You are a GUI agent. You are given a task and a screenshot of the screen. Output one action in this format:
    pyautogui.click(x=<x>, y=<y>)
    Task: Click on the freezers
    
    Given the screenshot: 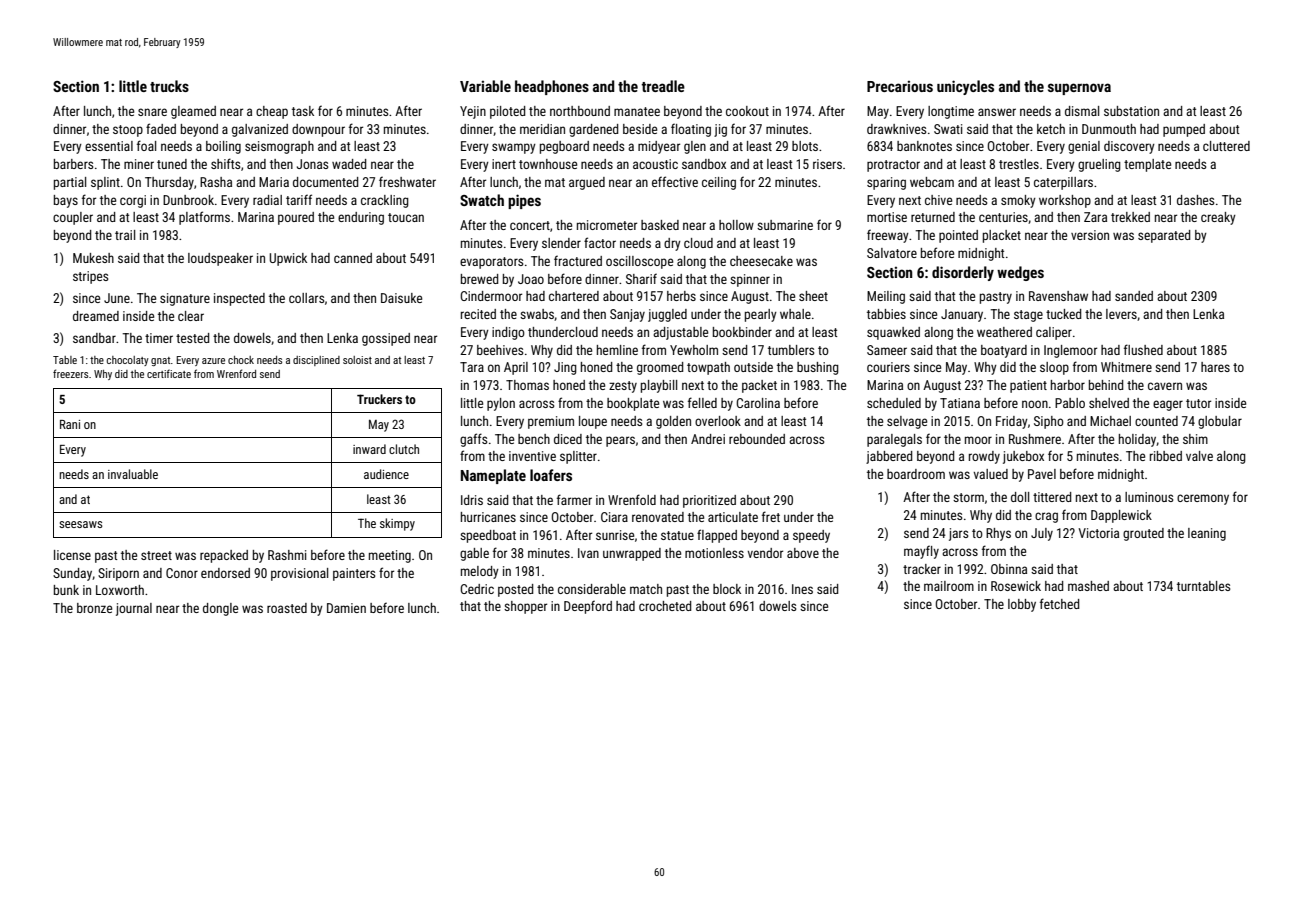 What is the action you would take?
    pyautogui.click(x=70, y=373)
